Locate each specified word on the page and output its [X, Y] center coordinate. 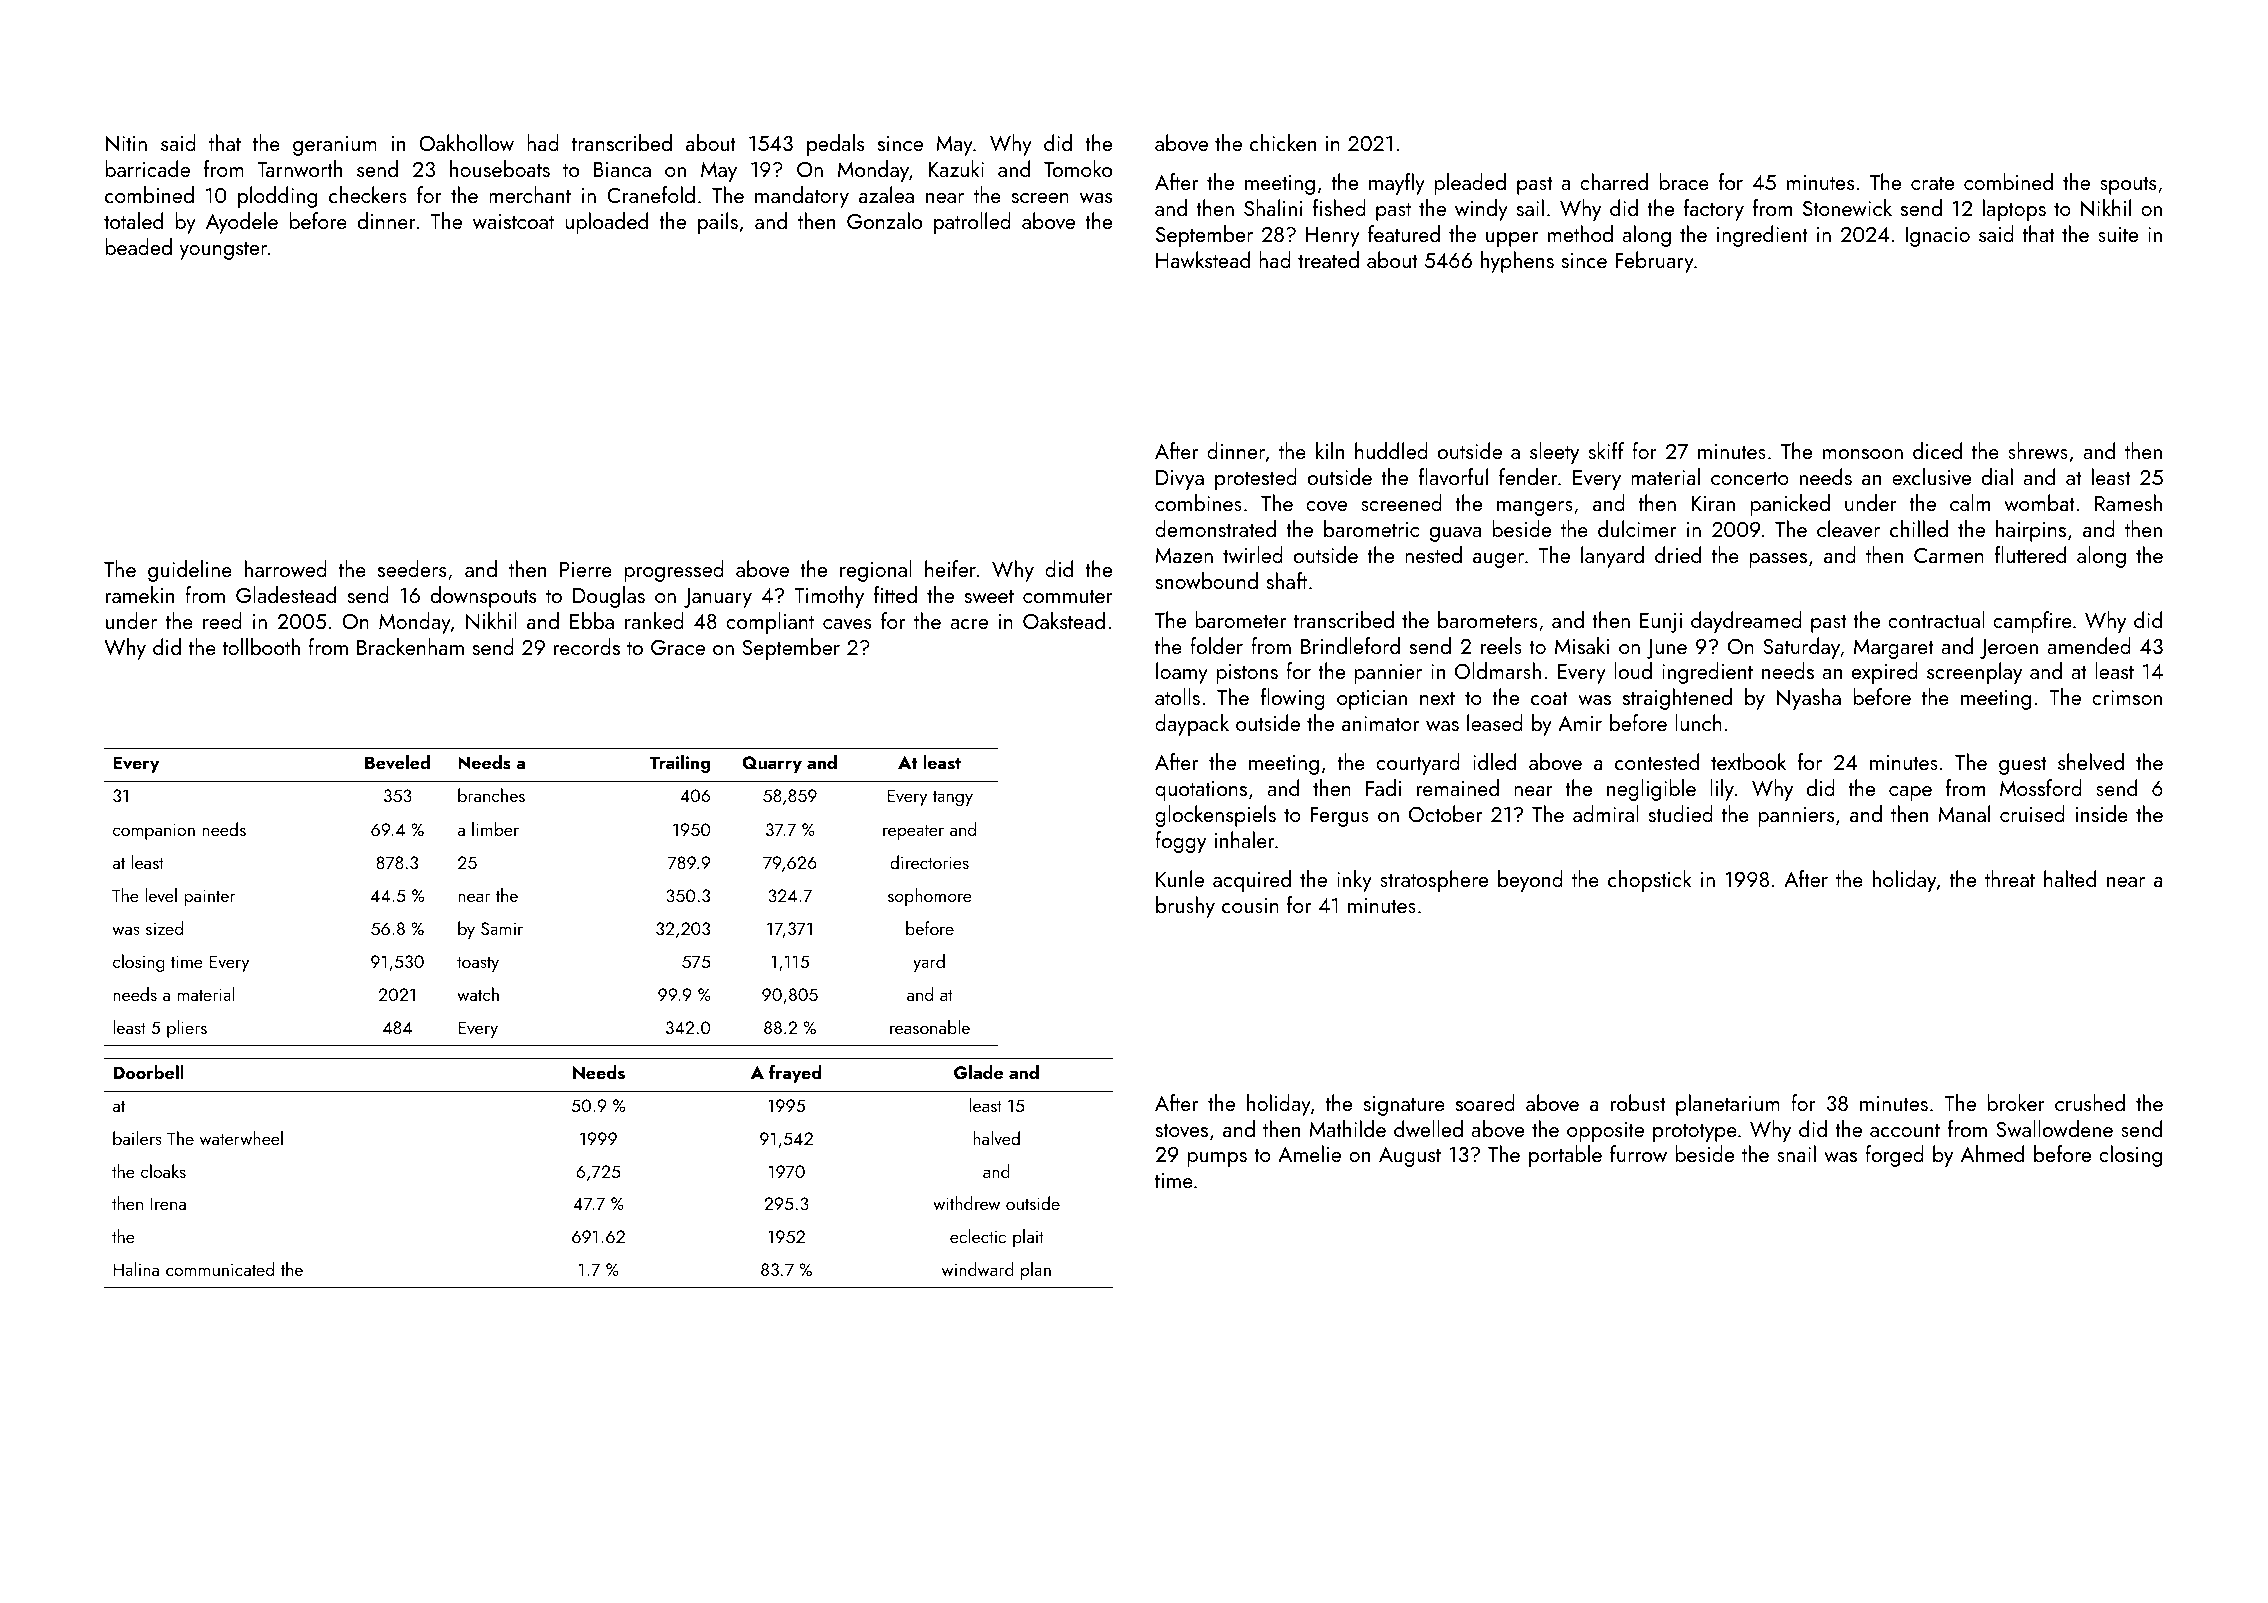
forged [1894, 1156]
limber [495, 829]
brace [1684, 181]
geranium [335, 146]
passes [1778, 560]
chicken [1283, 142]
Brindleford [1350, 645]
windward [978, 1269]
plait [1028, 1238]
